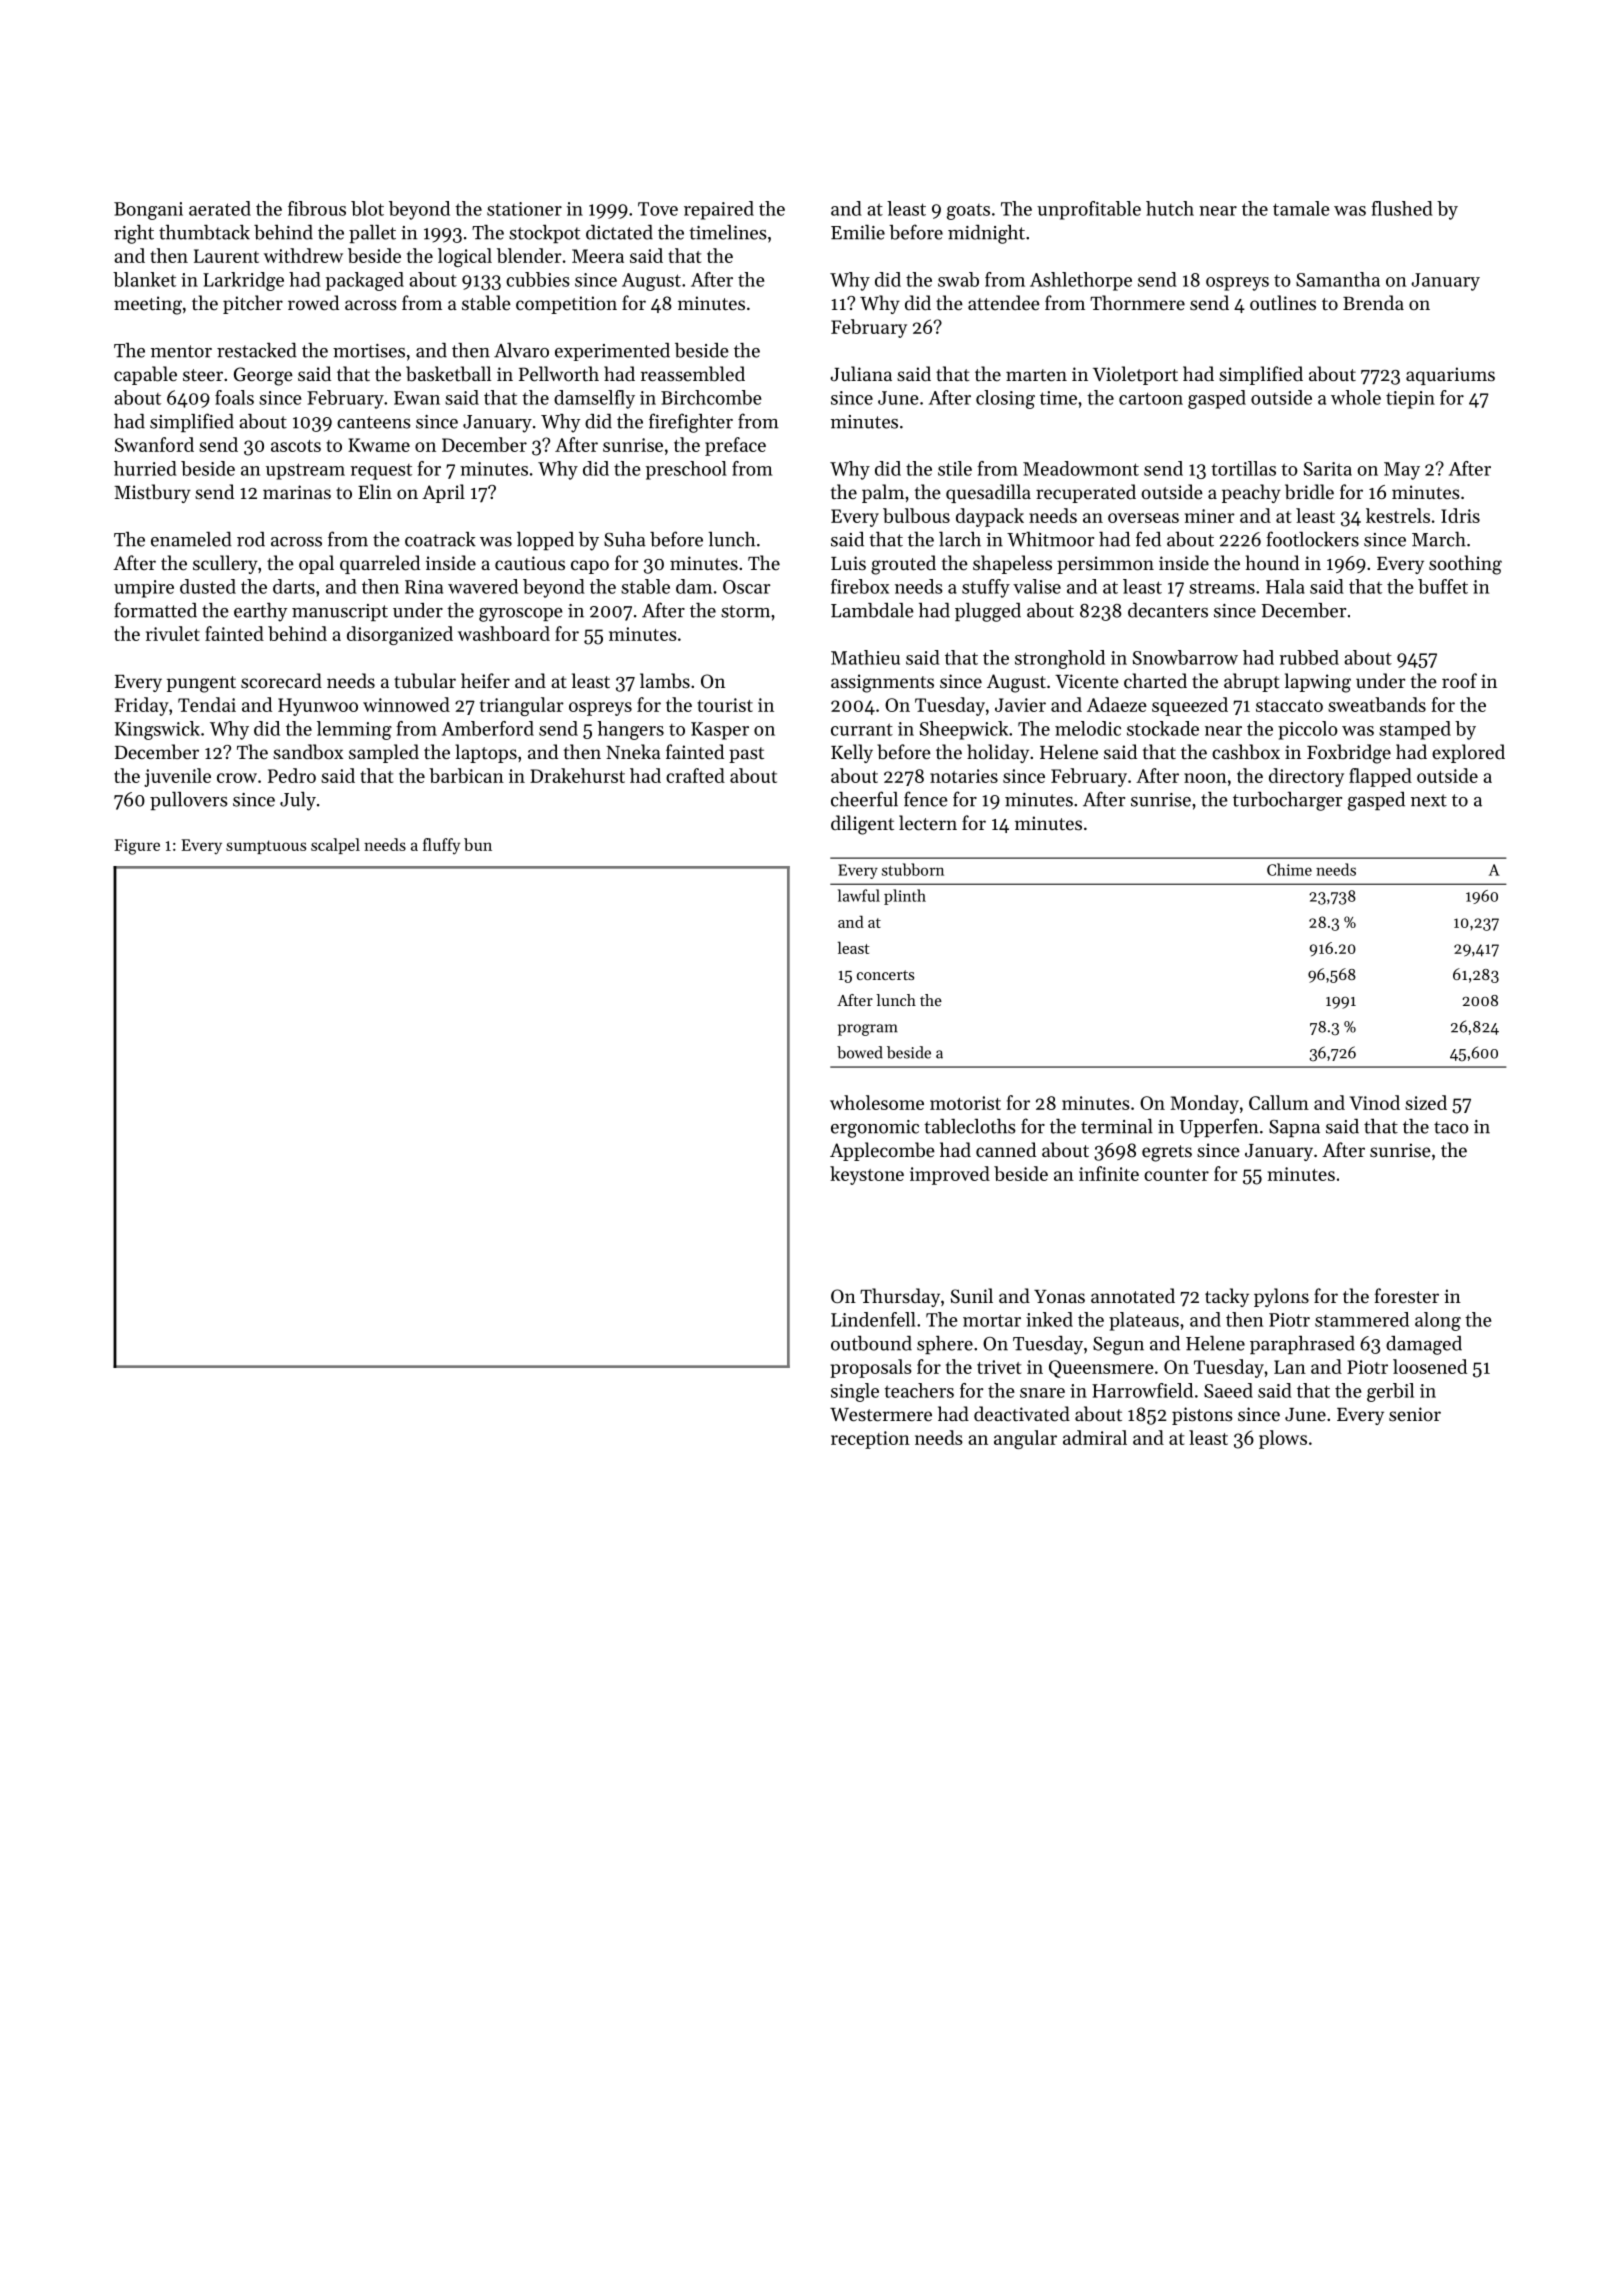  I want to click on packaged, so click(365, 281).
